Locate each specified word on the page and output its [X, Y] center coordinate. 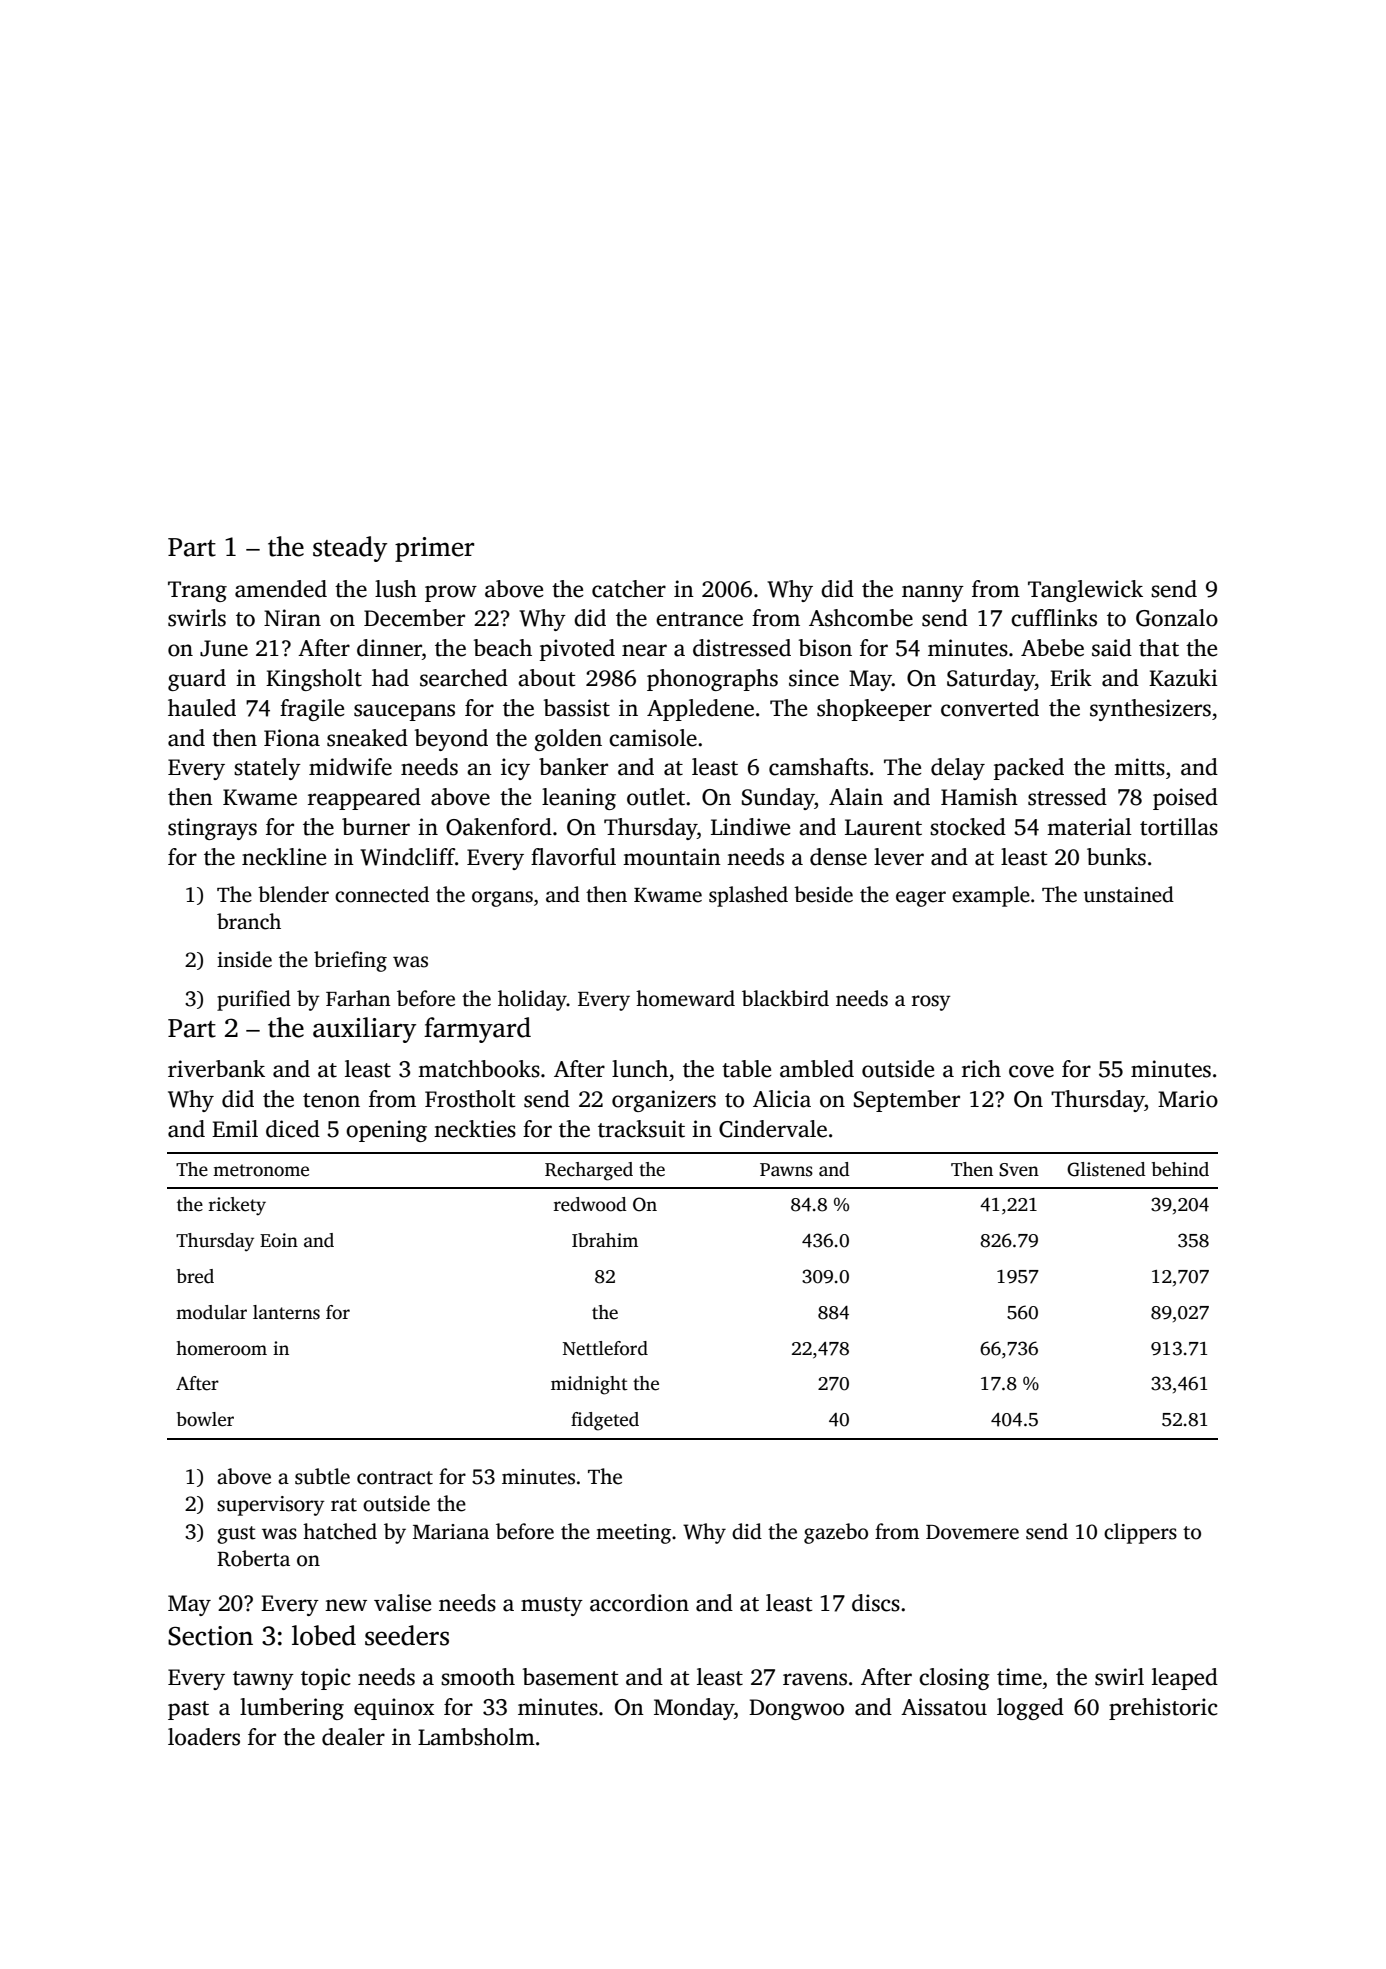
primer [434, 549]
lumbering [292, 1709]
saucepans [404, 712]
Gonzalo [1177, 618]
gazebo [836, 1533]
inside [244, 959]
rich [981, 1069]
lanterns [286, 1312]
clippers [1140, 1533]
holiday [532, 1000]
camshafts [818, 767]
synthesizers [1150, 710]
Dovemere [972, 1532]
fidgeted [605, 1421]
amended [281, 589]
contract [395, 1478]
